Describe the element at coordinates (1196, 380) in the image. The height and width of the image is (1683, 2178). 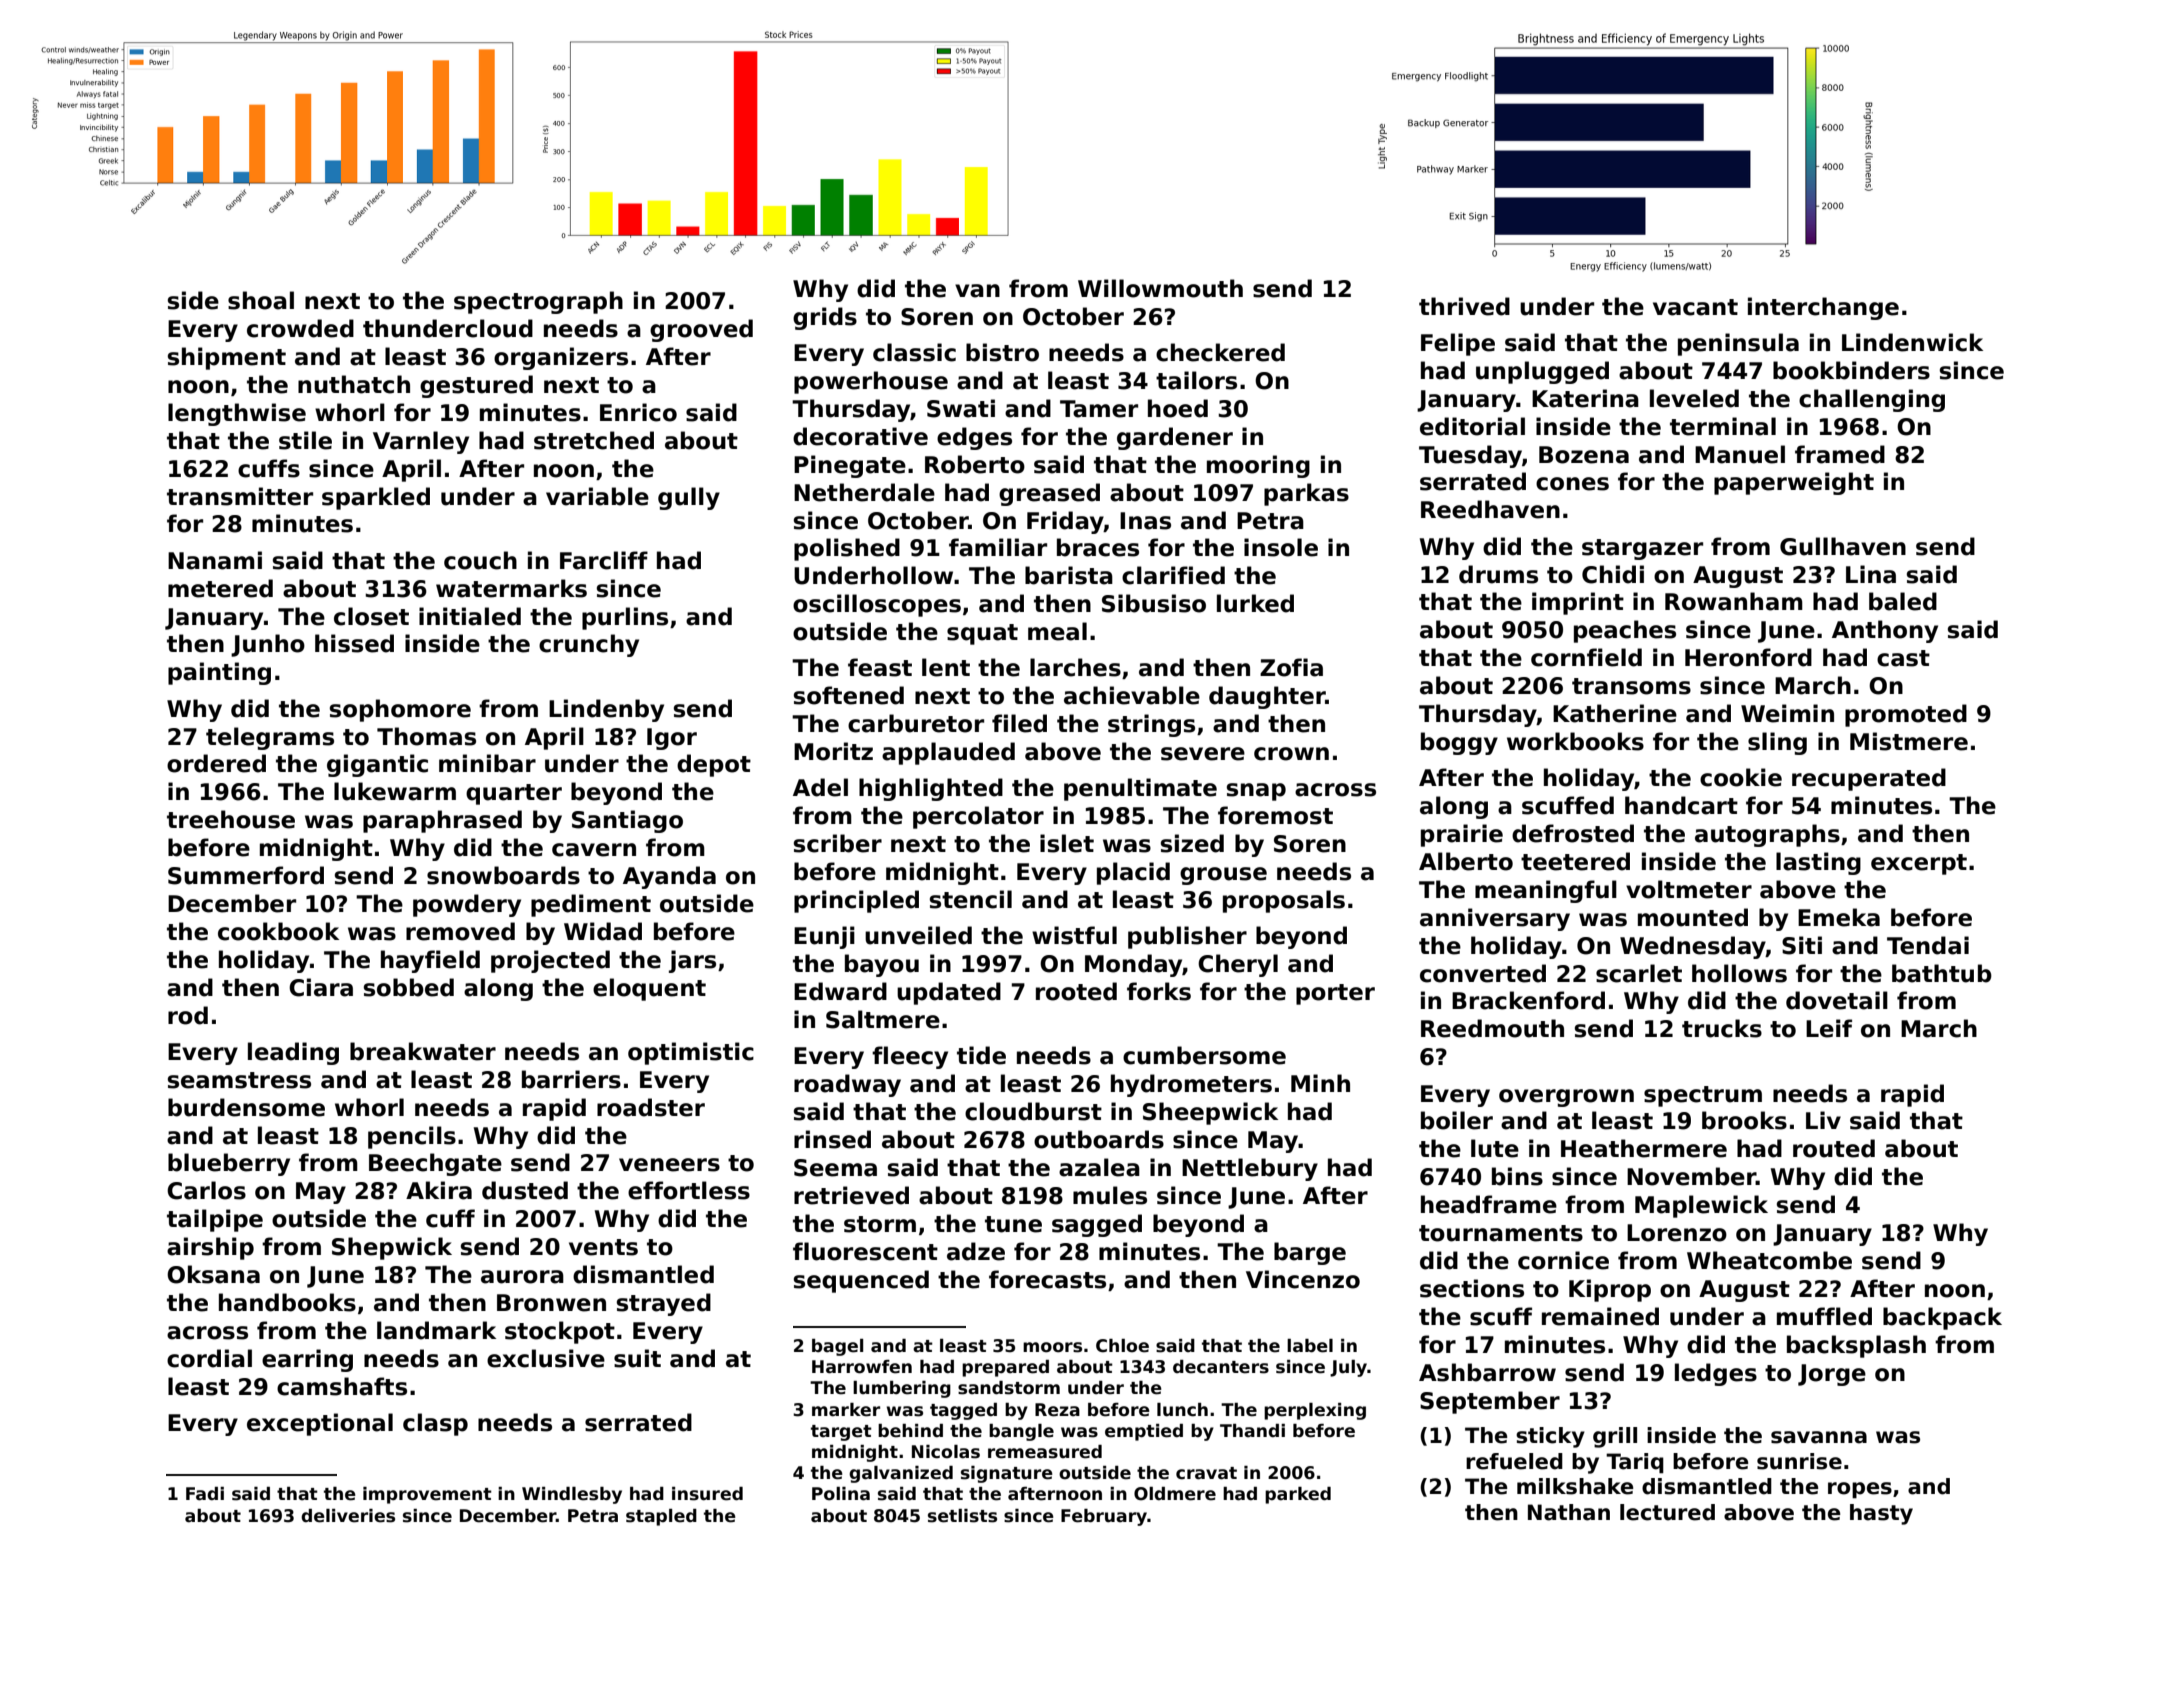
I see `tailors` at that location.
